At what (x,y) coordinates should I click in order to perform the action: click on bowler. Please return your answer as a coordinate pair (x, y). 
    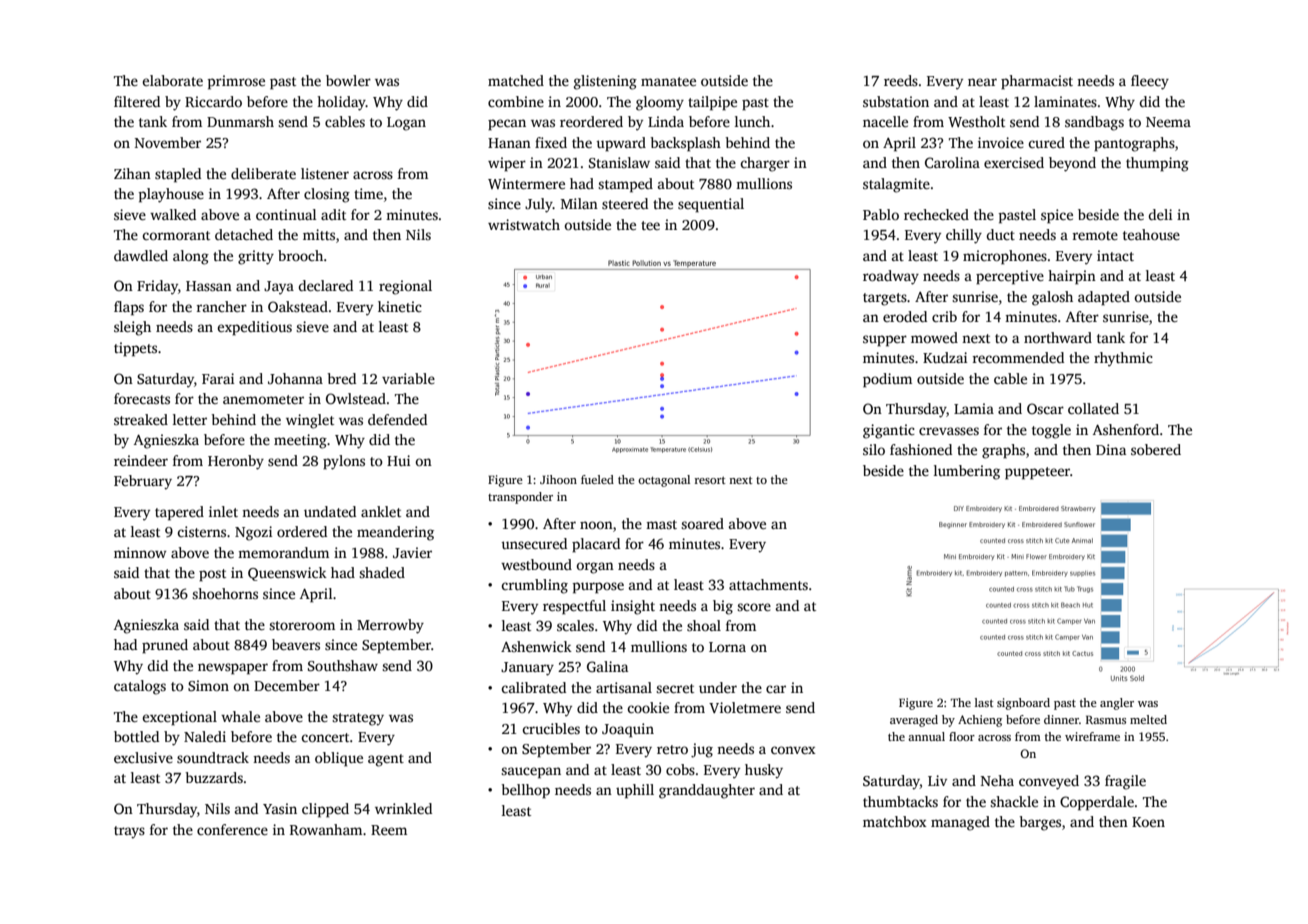
    Looking at the image, I should click on (348, 80).
